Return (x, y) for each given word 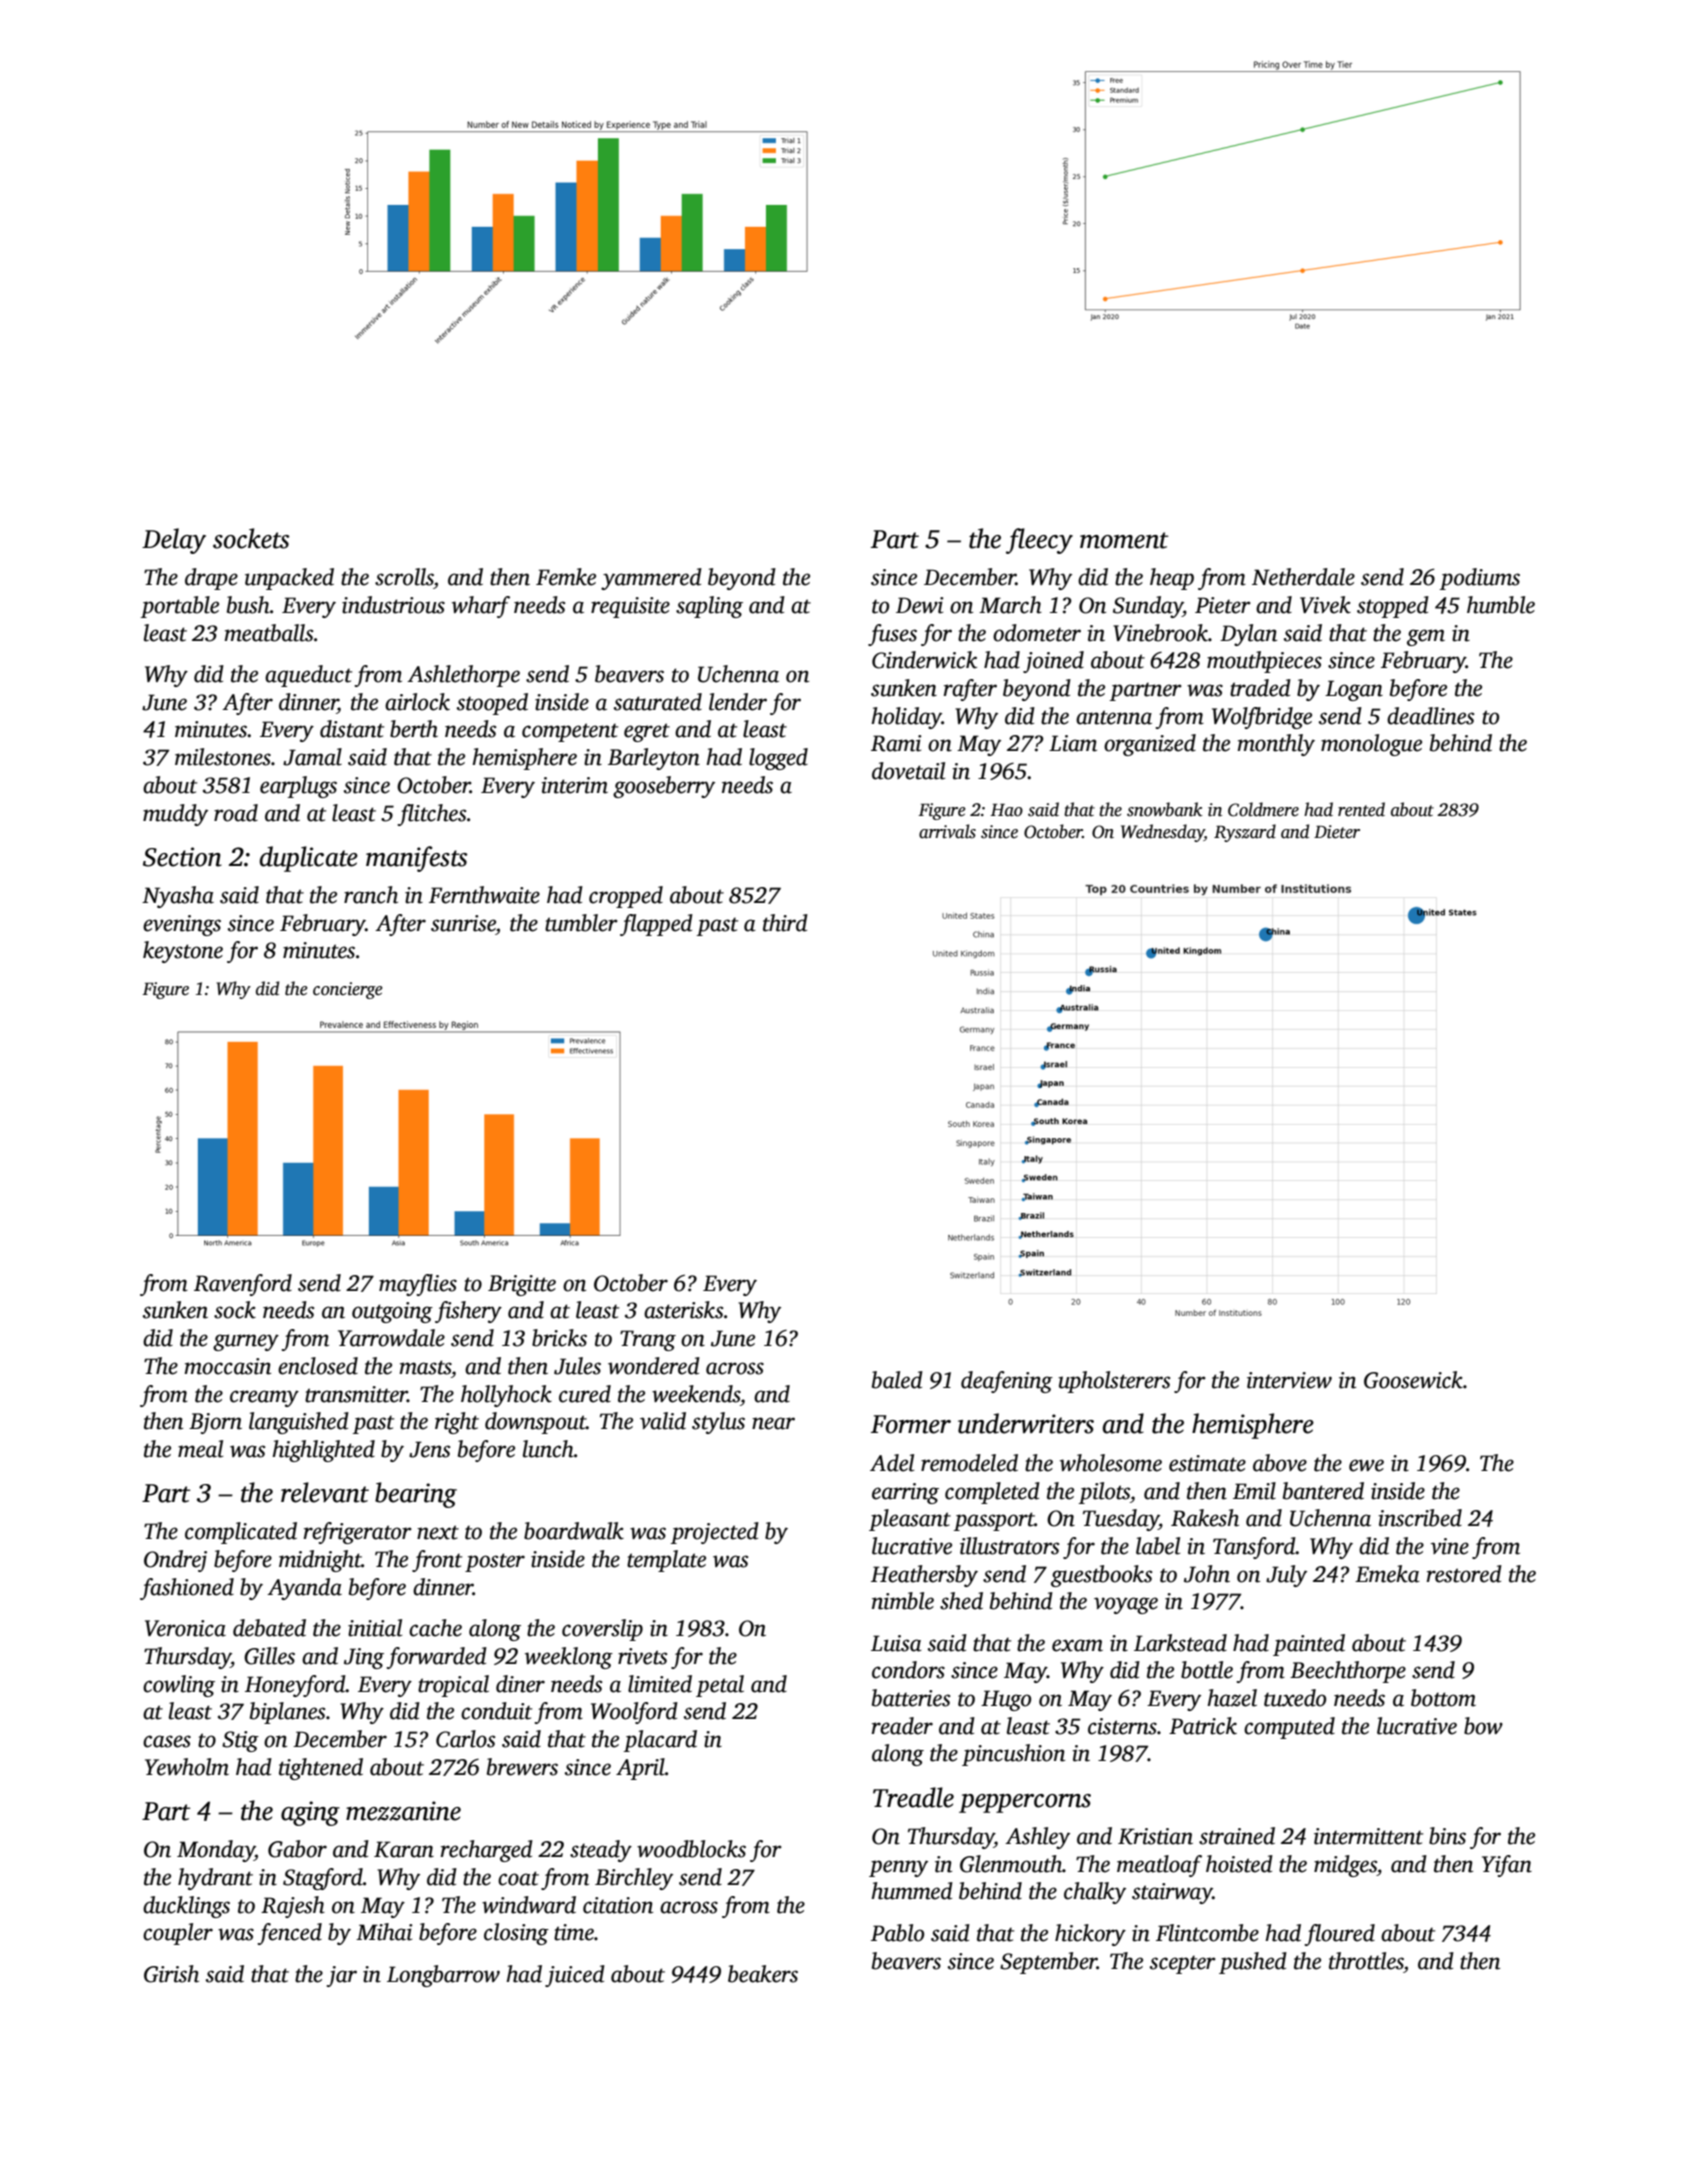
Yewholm (187, 1767)
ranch (371, 895)
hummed (912, 1891)
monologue (1371, 745)
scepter (1183, 1964)
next (438, 1532)
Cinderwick (924, 660)
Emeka (1387, 1574)
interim (574, 785)
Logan (1354, 690)
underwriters (1026, 1423)
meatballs (268, 633)
